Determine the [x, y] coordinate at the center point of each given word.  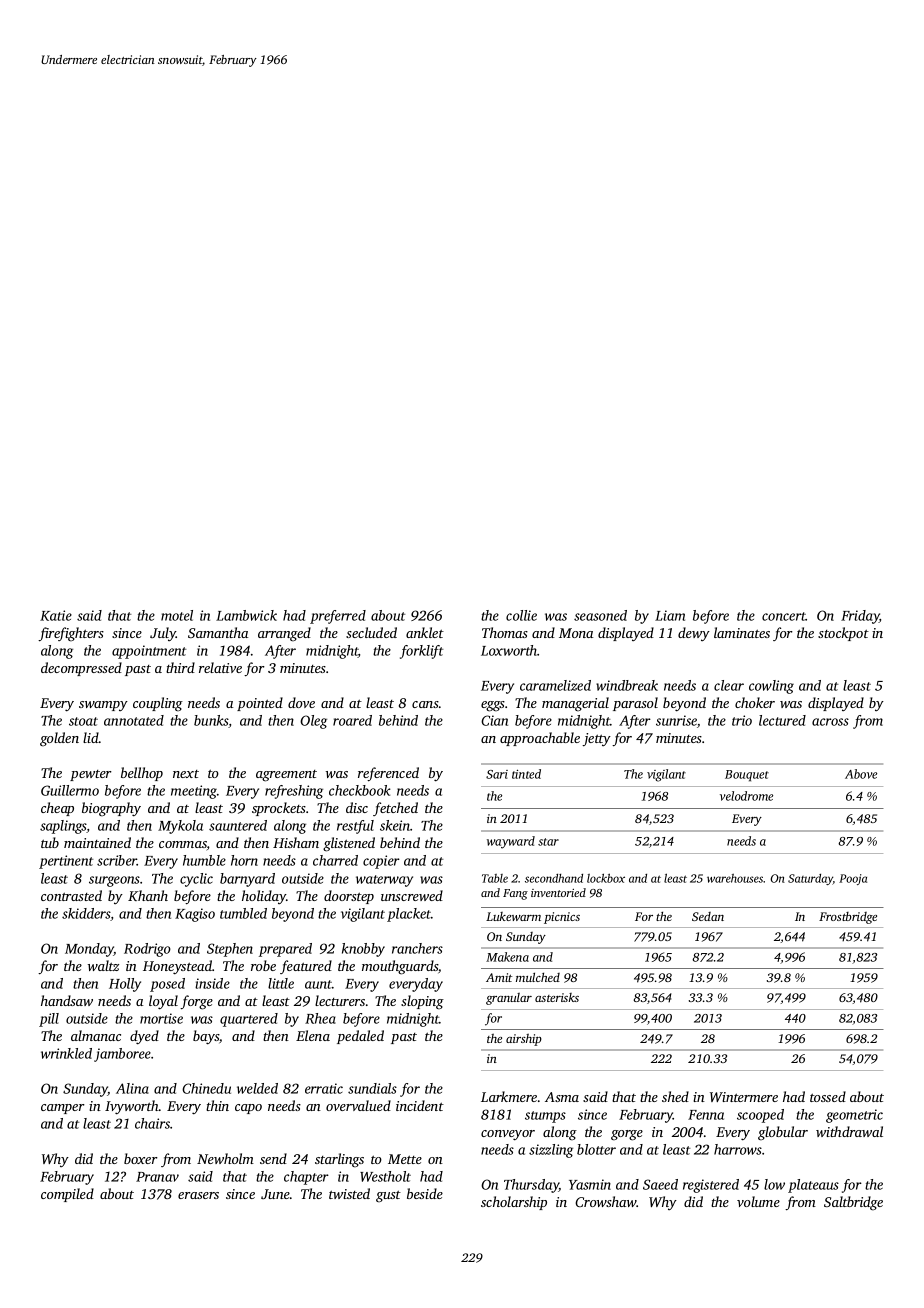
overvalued [358, 1105]
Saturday [810, 879]
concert [784, 616]
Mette [405, 1159]
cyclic [196, 880]
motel [177, 615]
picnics [562, 918]
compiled [67, 1195]
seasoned [600, 615]
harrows [738, 1149]
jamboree [122, 1055]
